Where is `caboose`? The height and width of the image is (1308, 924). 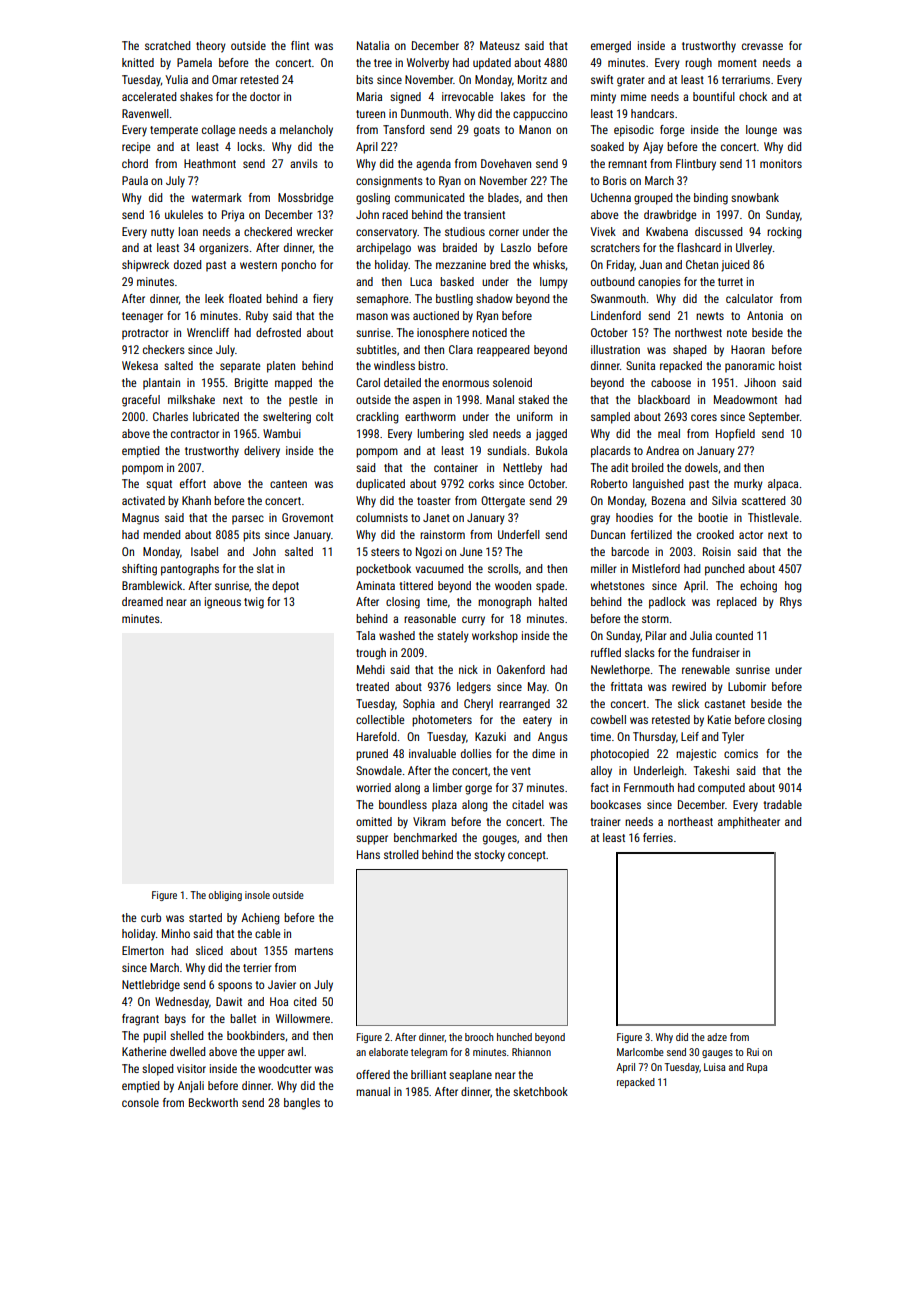
caboose is located at coordinates (671, 382).
